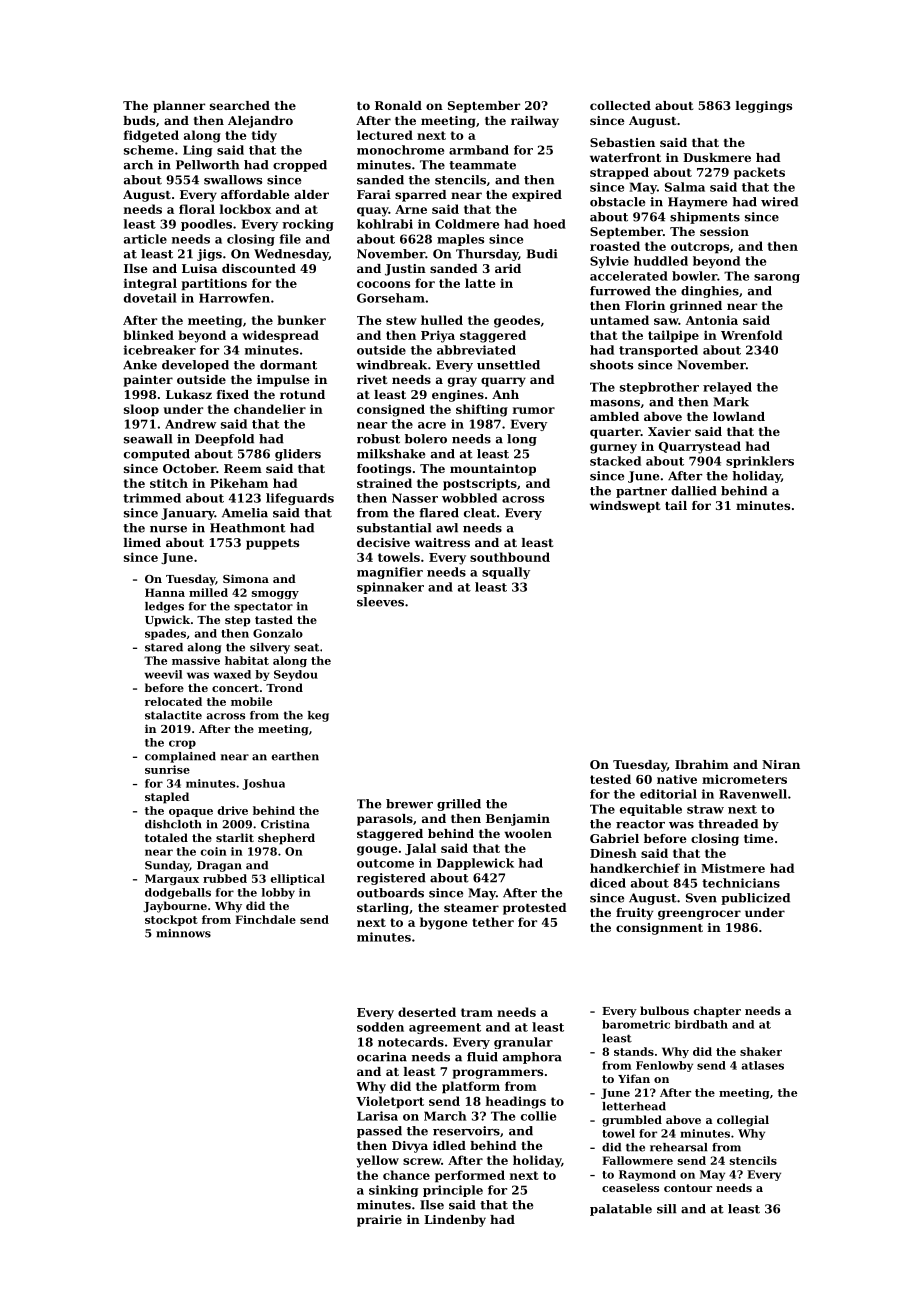  What do you see at coordinates (617, 202) in the screenshot?
I see `obstacle` at bounding box center [617, 202].
